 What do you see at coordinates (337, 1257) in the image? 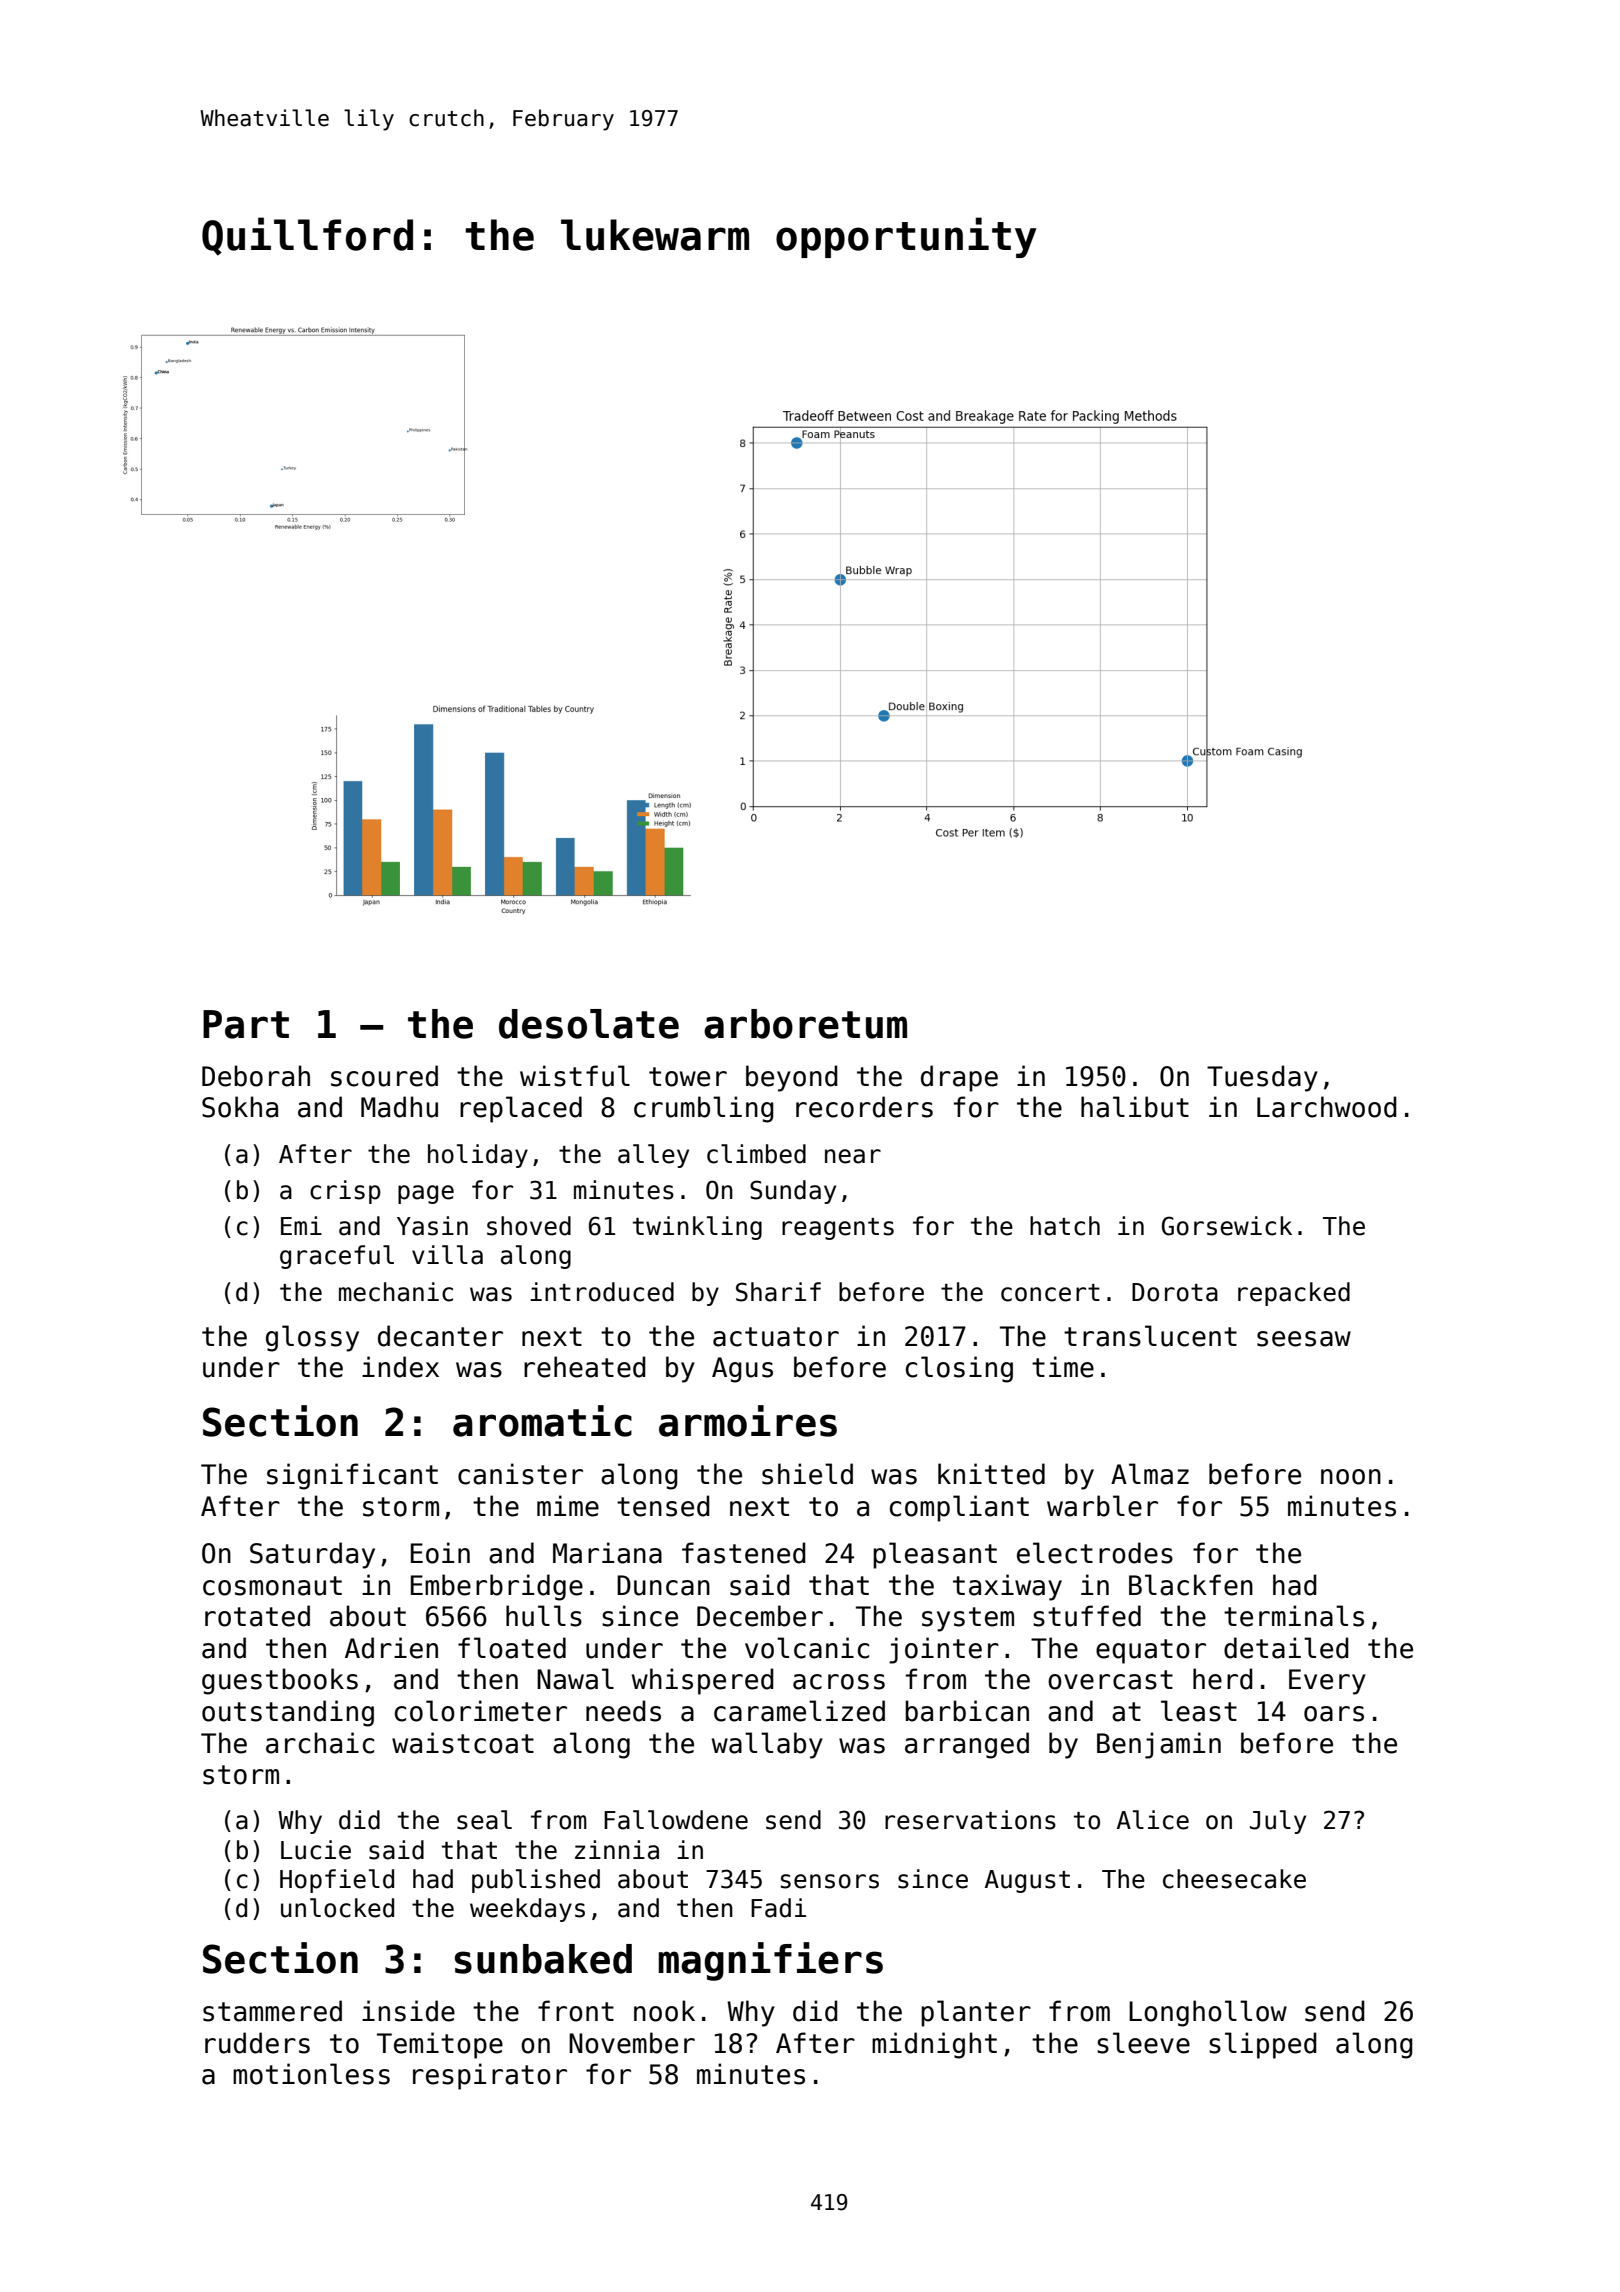
I see `graceful` at bounding box center [337, 1257].
